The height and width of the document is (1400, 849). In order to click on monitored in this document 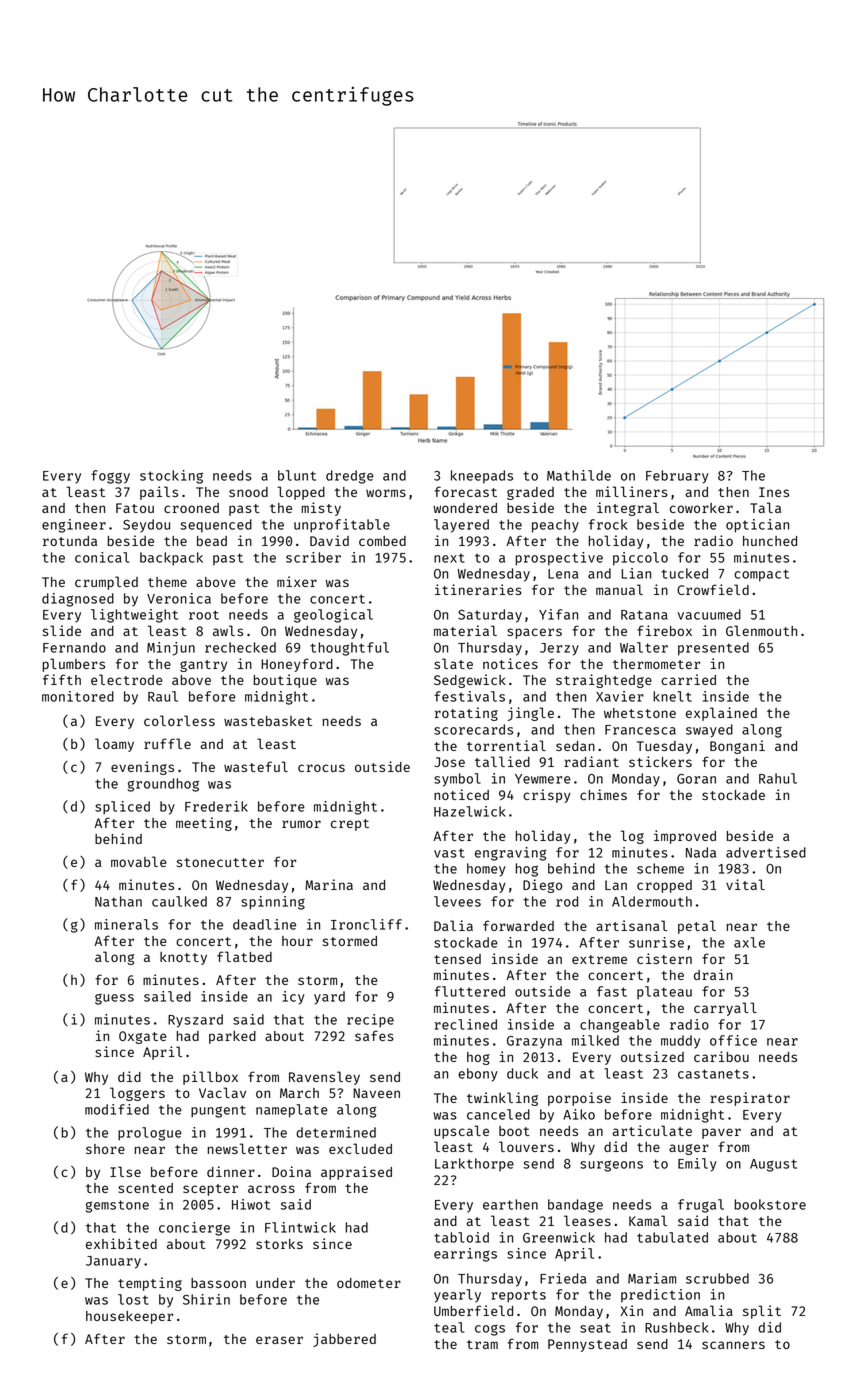, I will do `click(78, 696)`.
